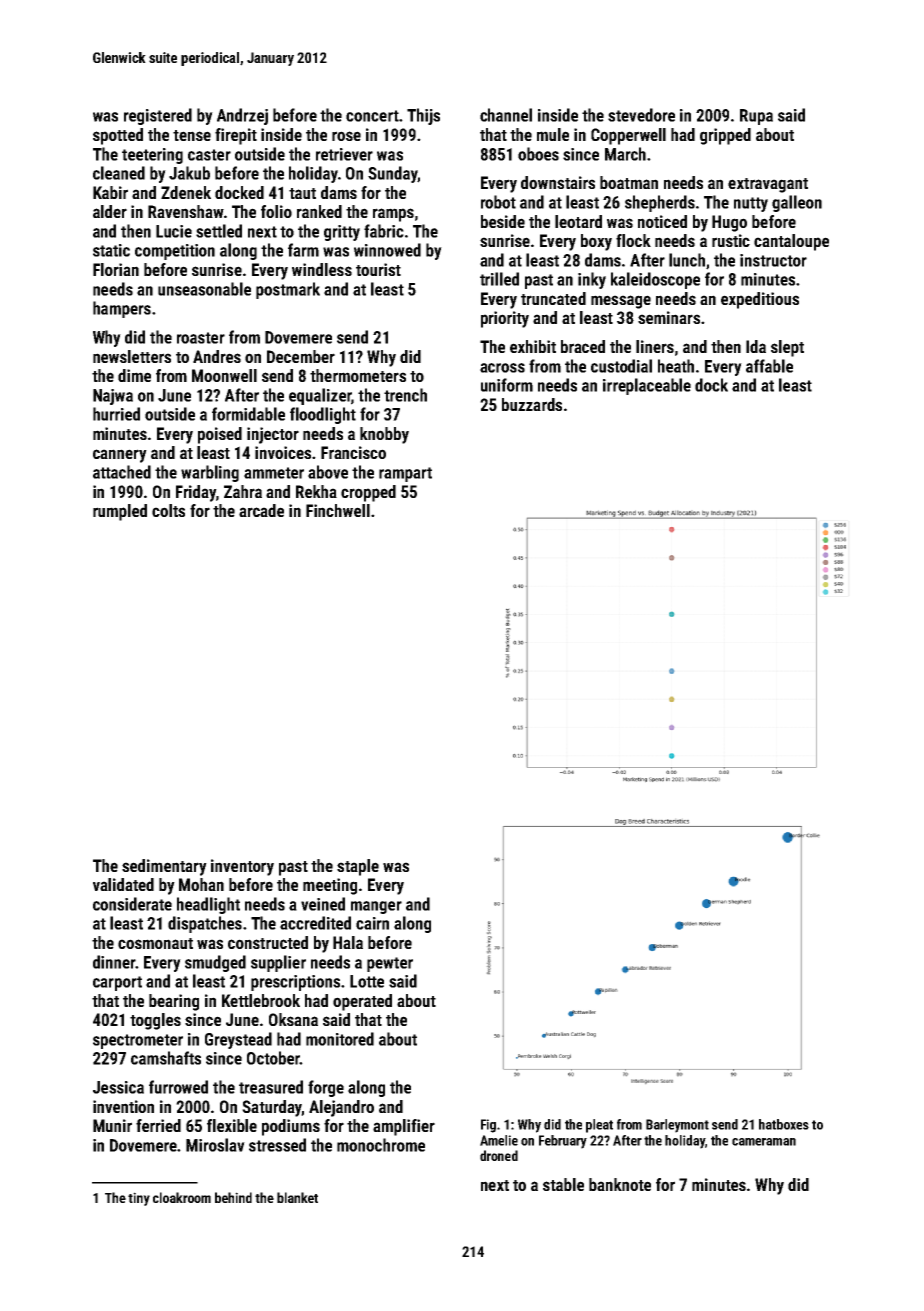 The height and width of the document is (1311, 924). I want to click on Thijs, so click(423, 116).
